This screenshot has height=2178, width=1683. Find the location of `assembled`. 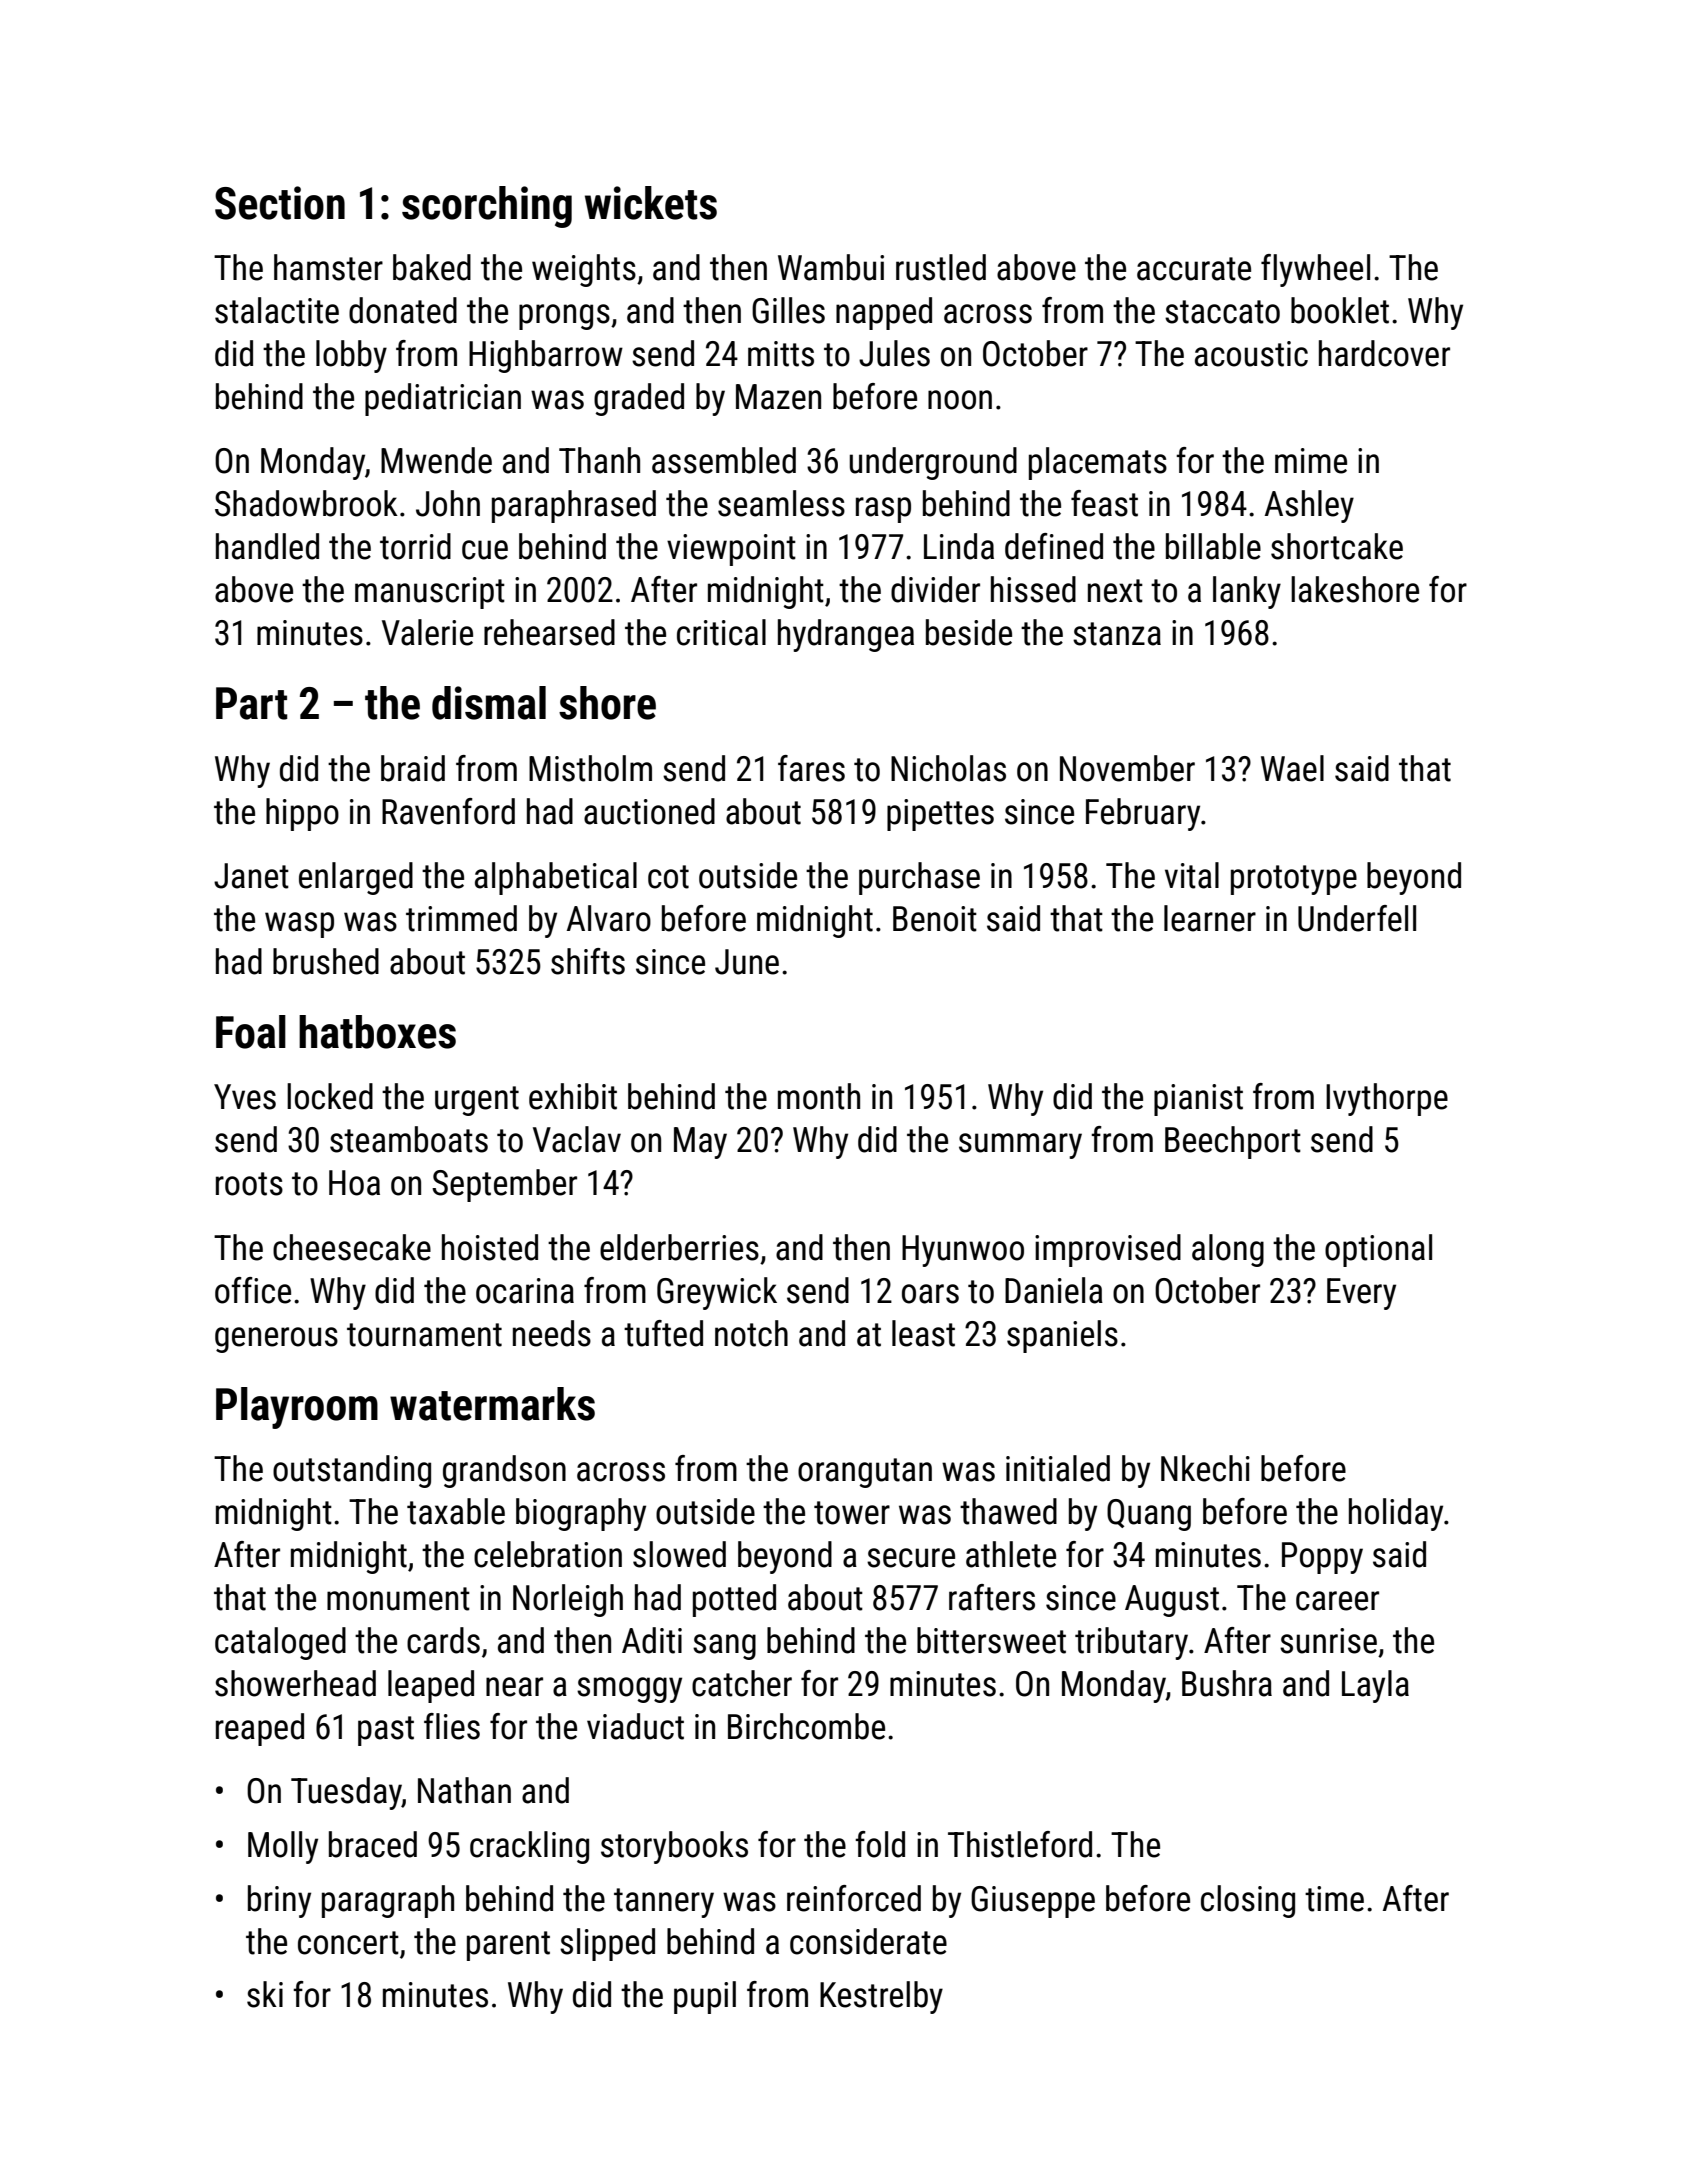

assembled is located at coordinates (724, 460).
